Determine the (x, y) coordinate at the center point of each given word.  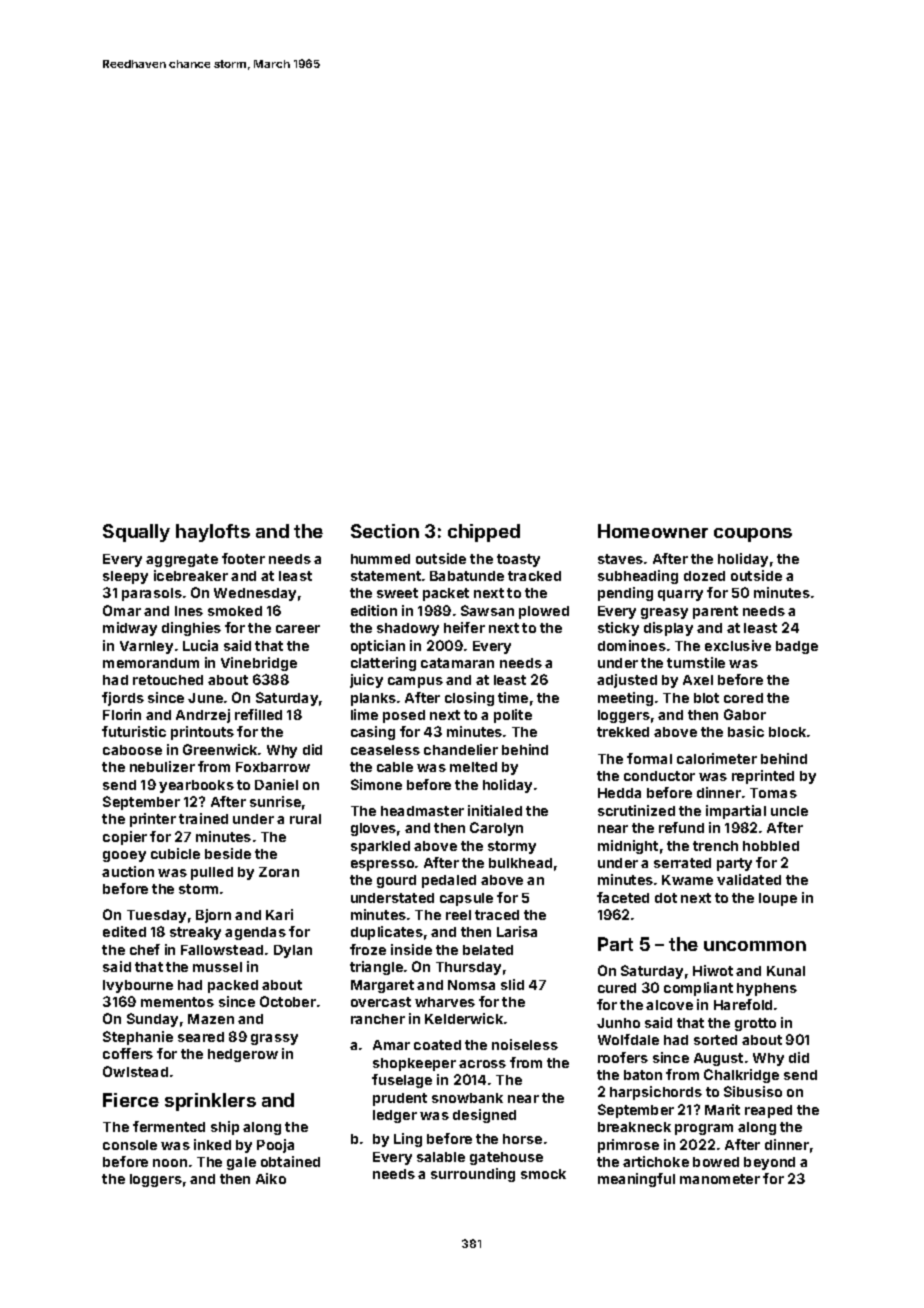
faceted (623, 897)
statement (386, 576)
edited (124, 931)
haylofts (213, 533)
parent (715, 612)
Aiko (271, 1178)
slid (512, 984)
